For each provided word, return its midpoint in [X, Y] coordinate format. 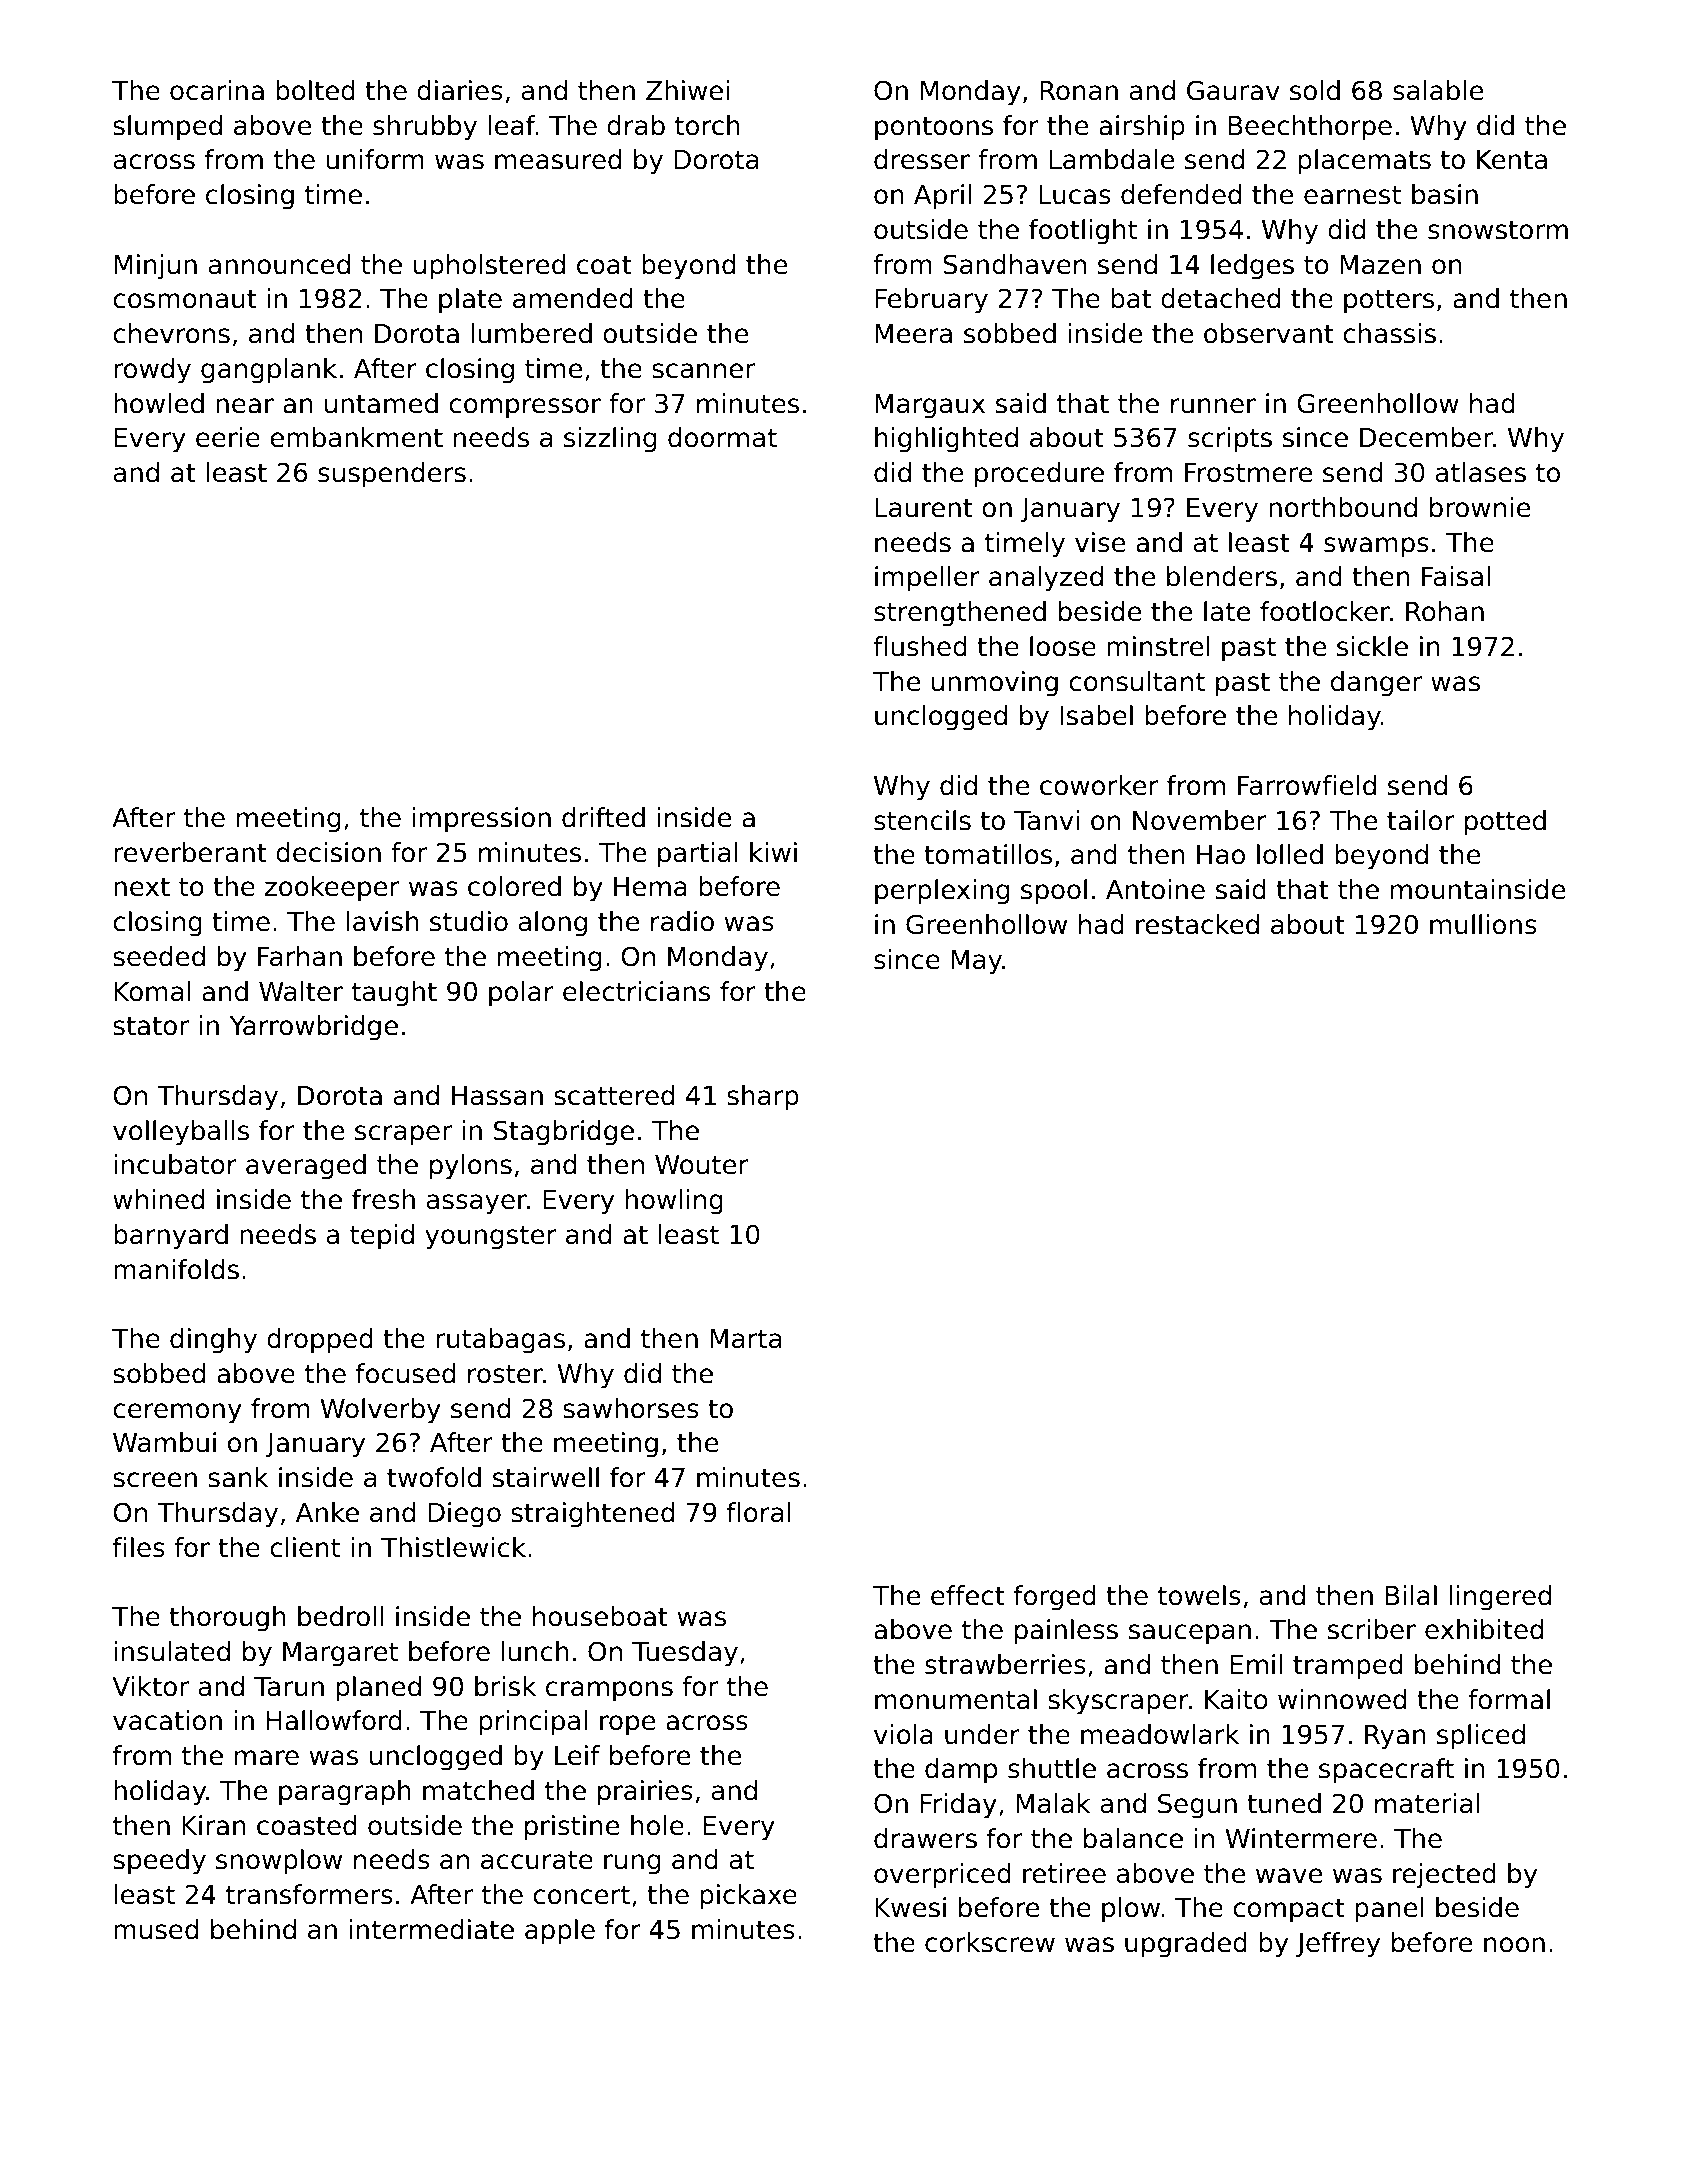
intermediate [431, 1929]
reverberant [190, 852]
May [976, 962]
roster [505, 1374]
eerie [228, 437]
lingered [1500, 1598]
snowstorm [1498, 230]
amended [573, 298]
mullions [1483, 924]
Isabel [1096, 715]
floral [759, 1512]
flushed [920, 646]
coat [604, 265]
